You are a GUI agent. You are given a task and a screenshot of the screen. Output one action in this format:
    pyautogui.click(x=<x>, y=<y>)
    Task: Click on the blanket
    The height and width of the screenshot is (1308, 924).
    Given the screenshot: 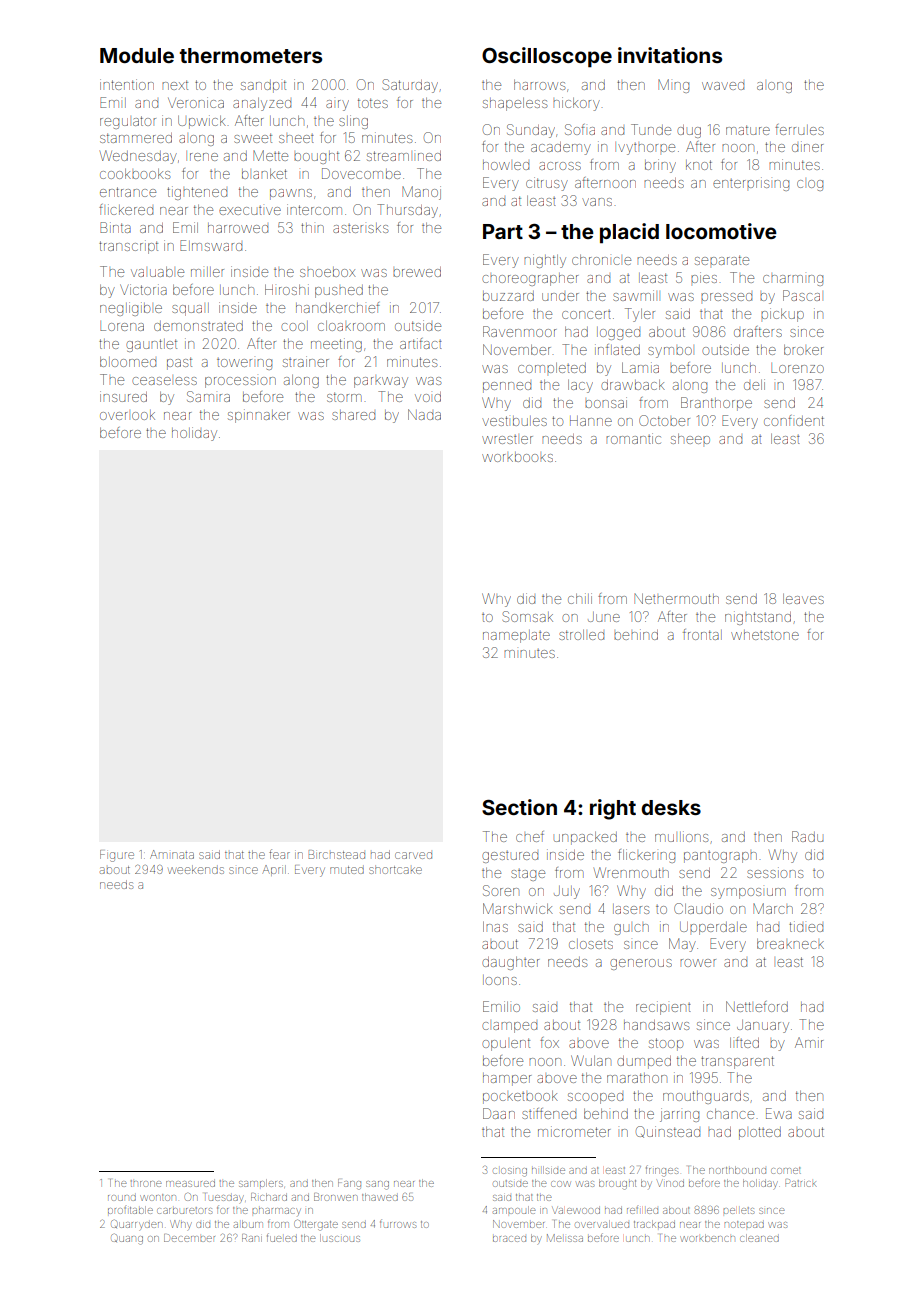 What is the action you would take?
    pyautogui.click(x=264, y=174)
